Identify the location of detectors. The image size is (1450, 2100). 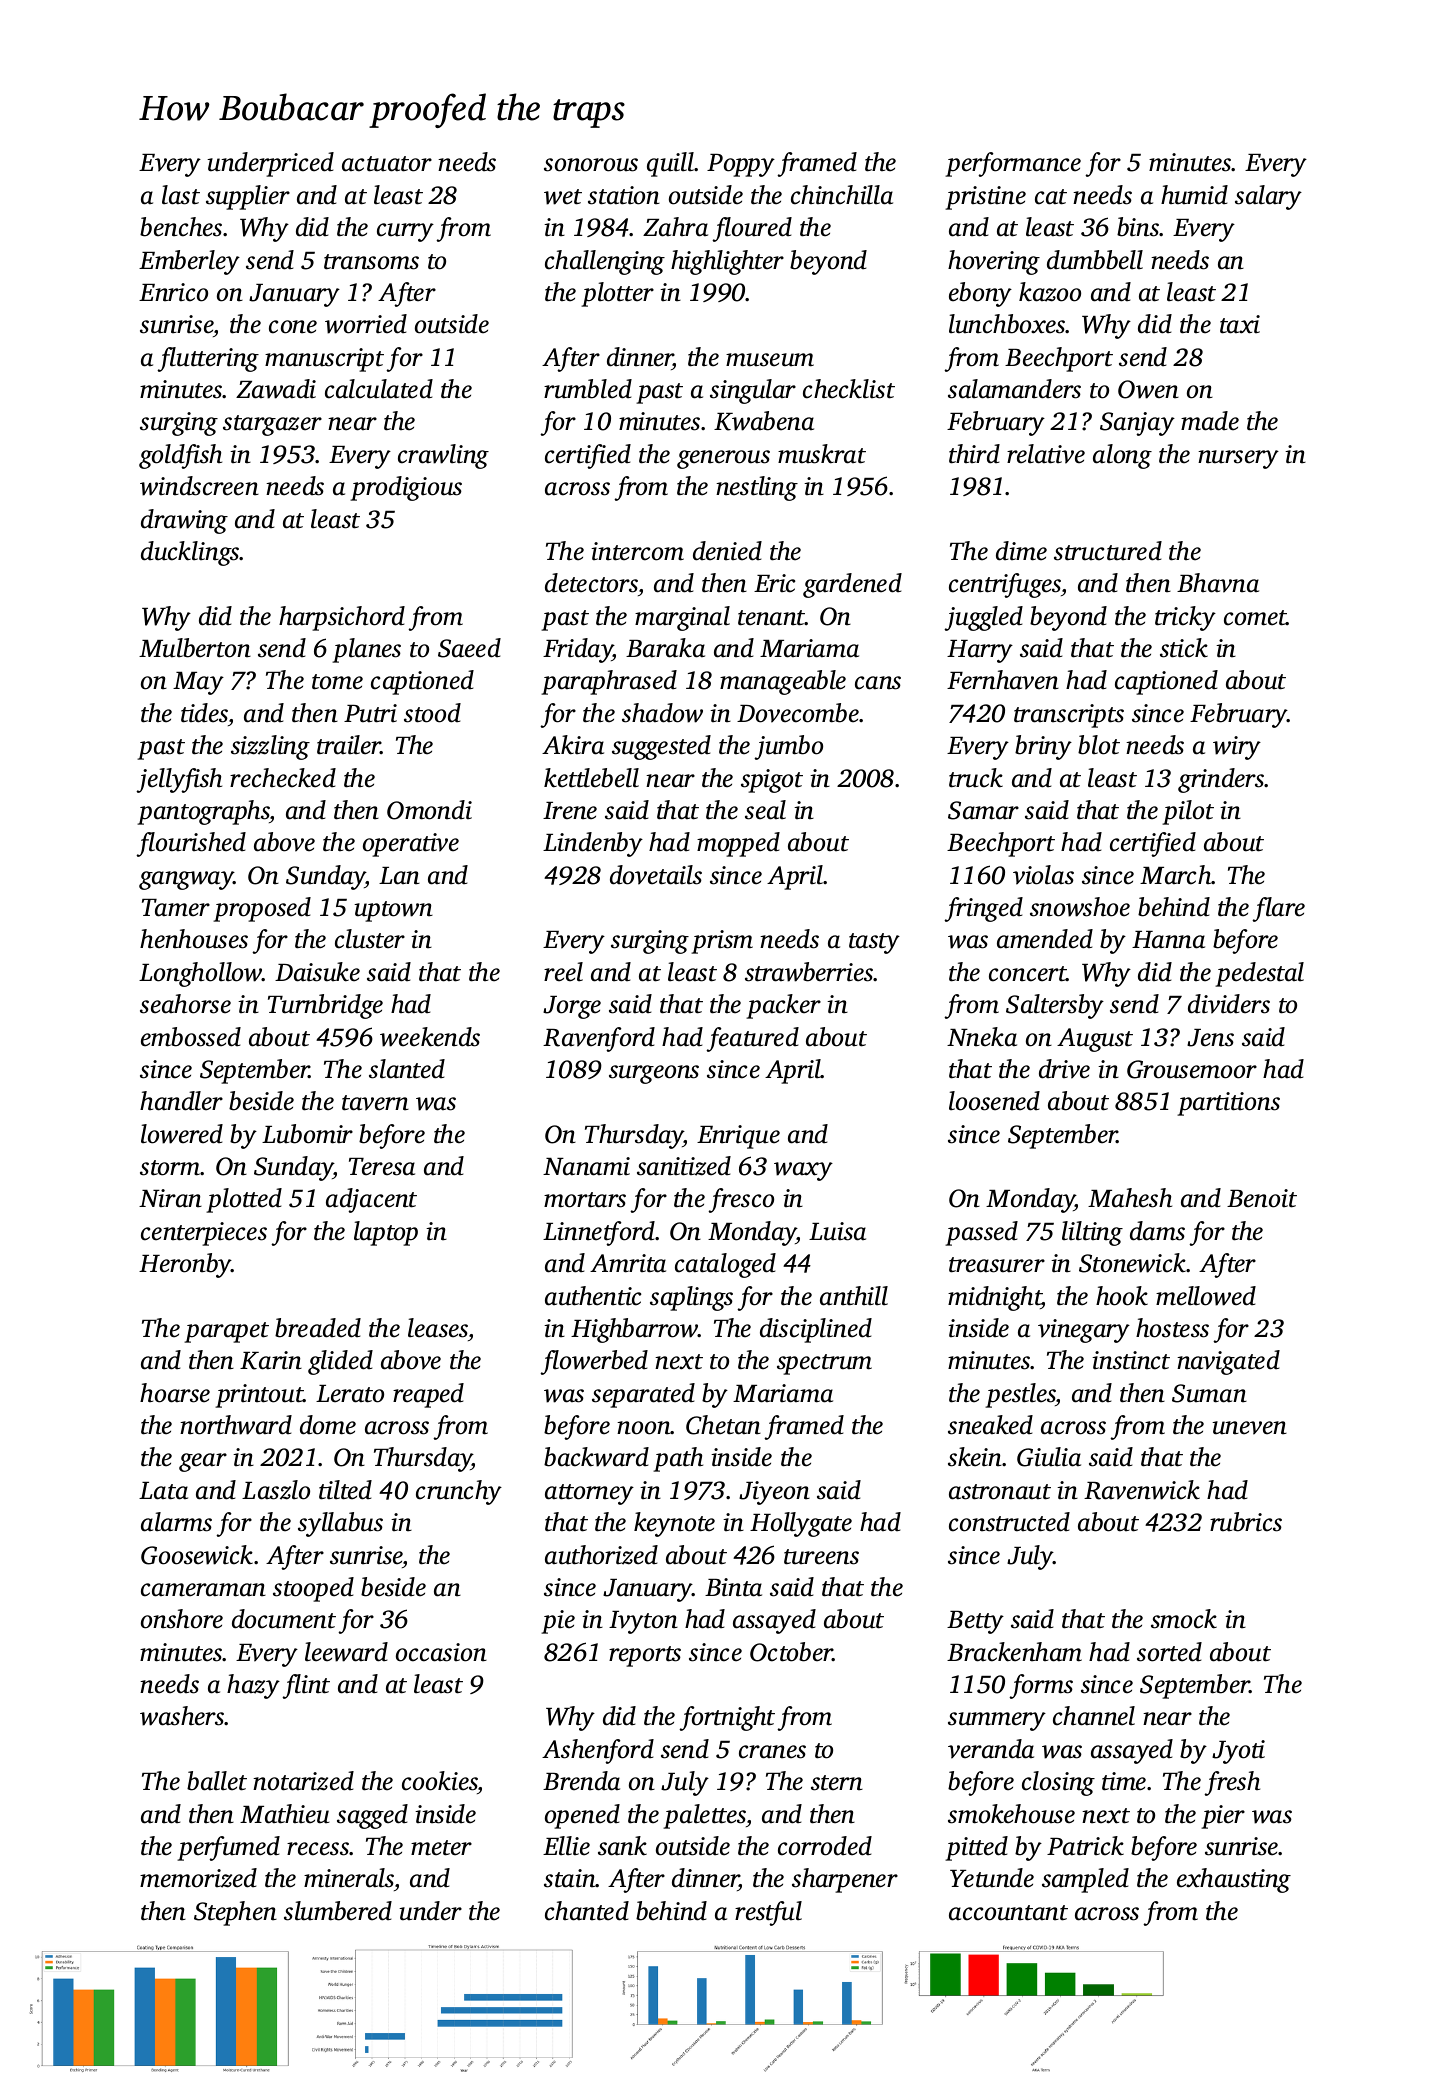
(591, 583).
